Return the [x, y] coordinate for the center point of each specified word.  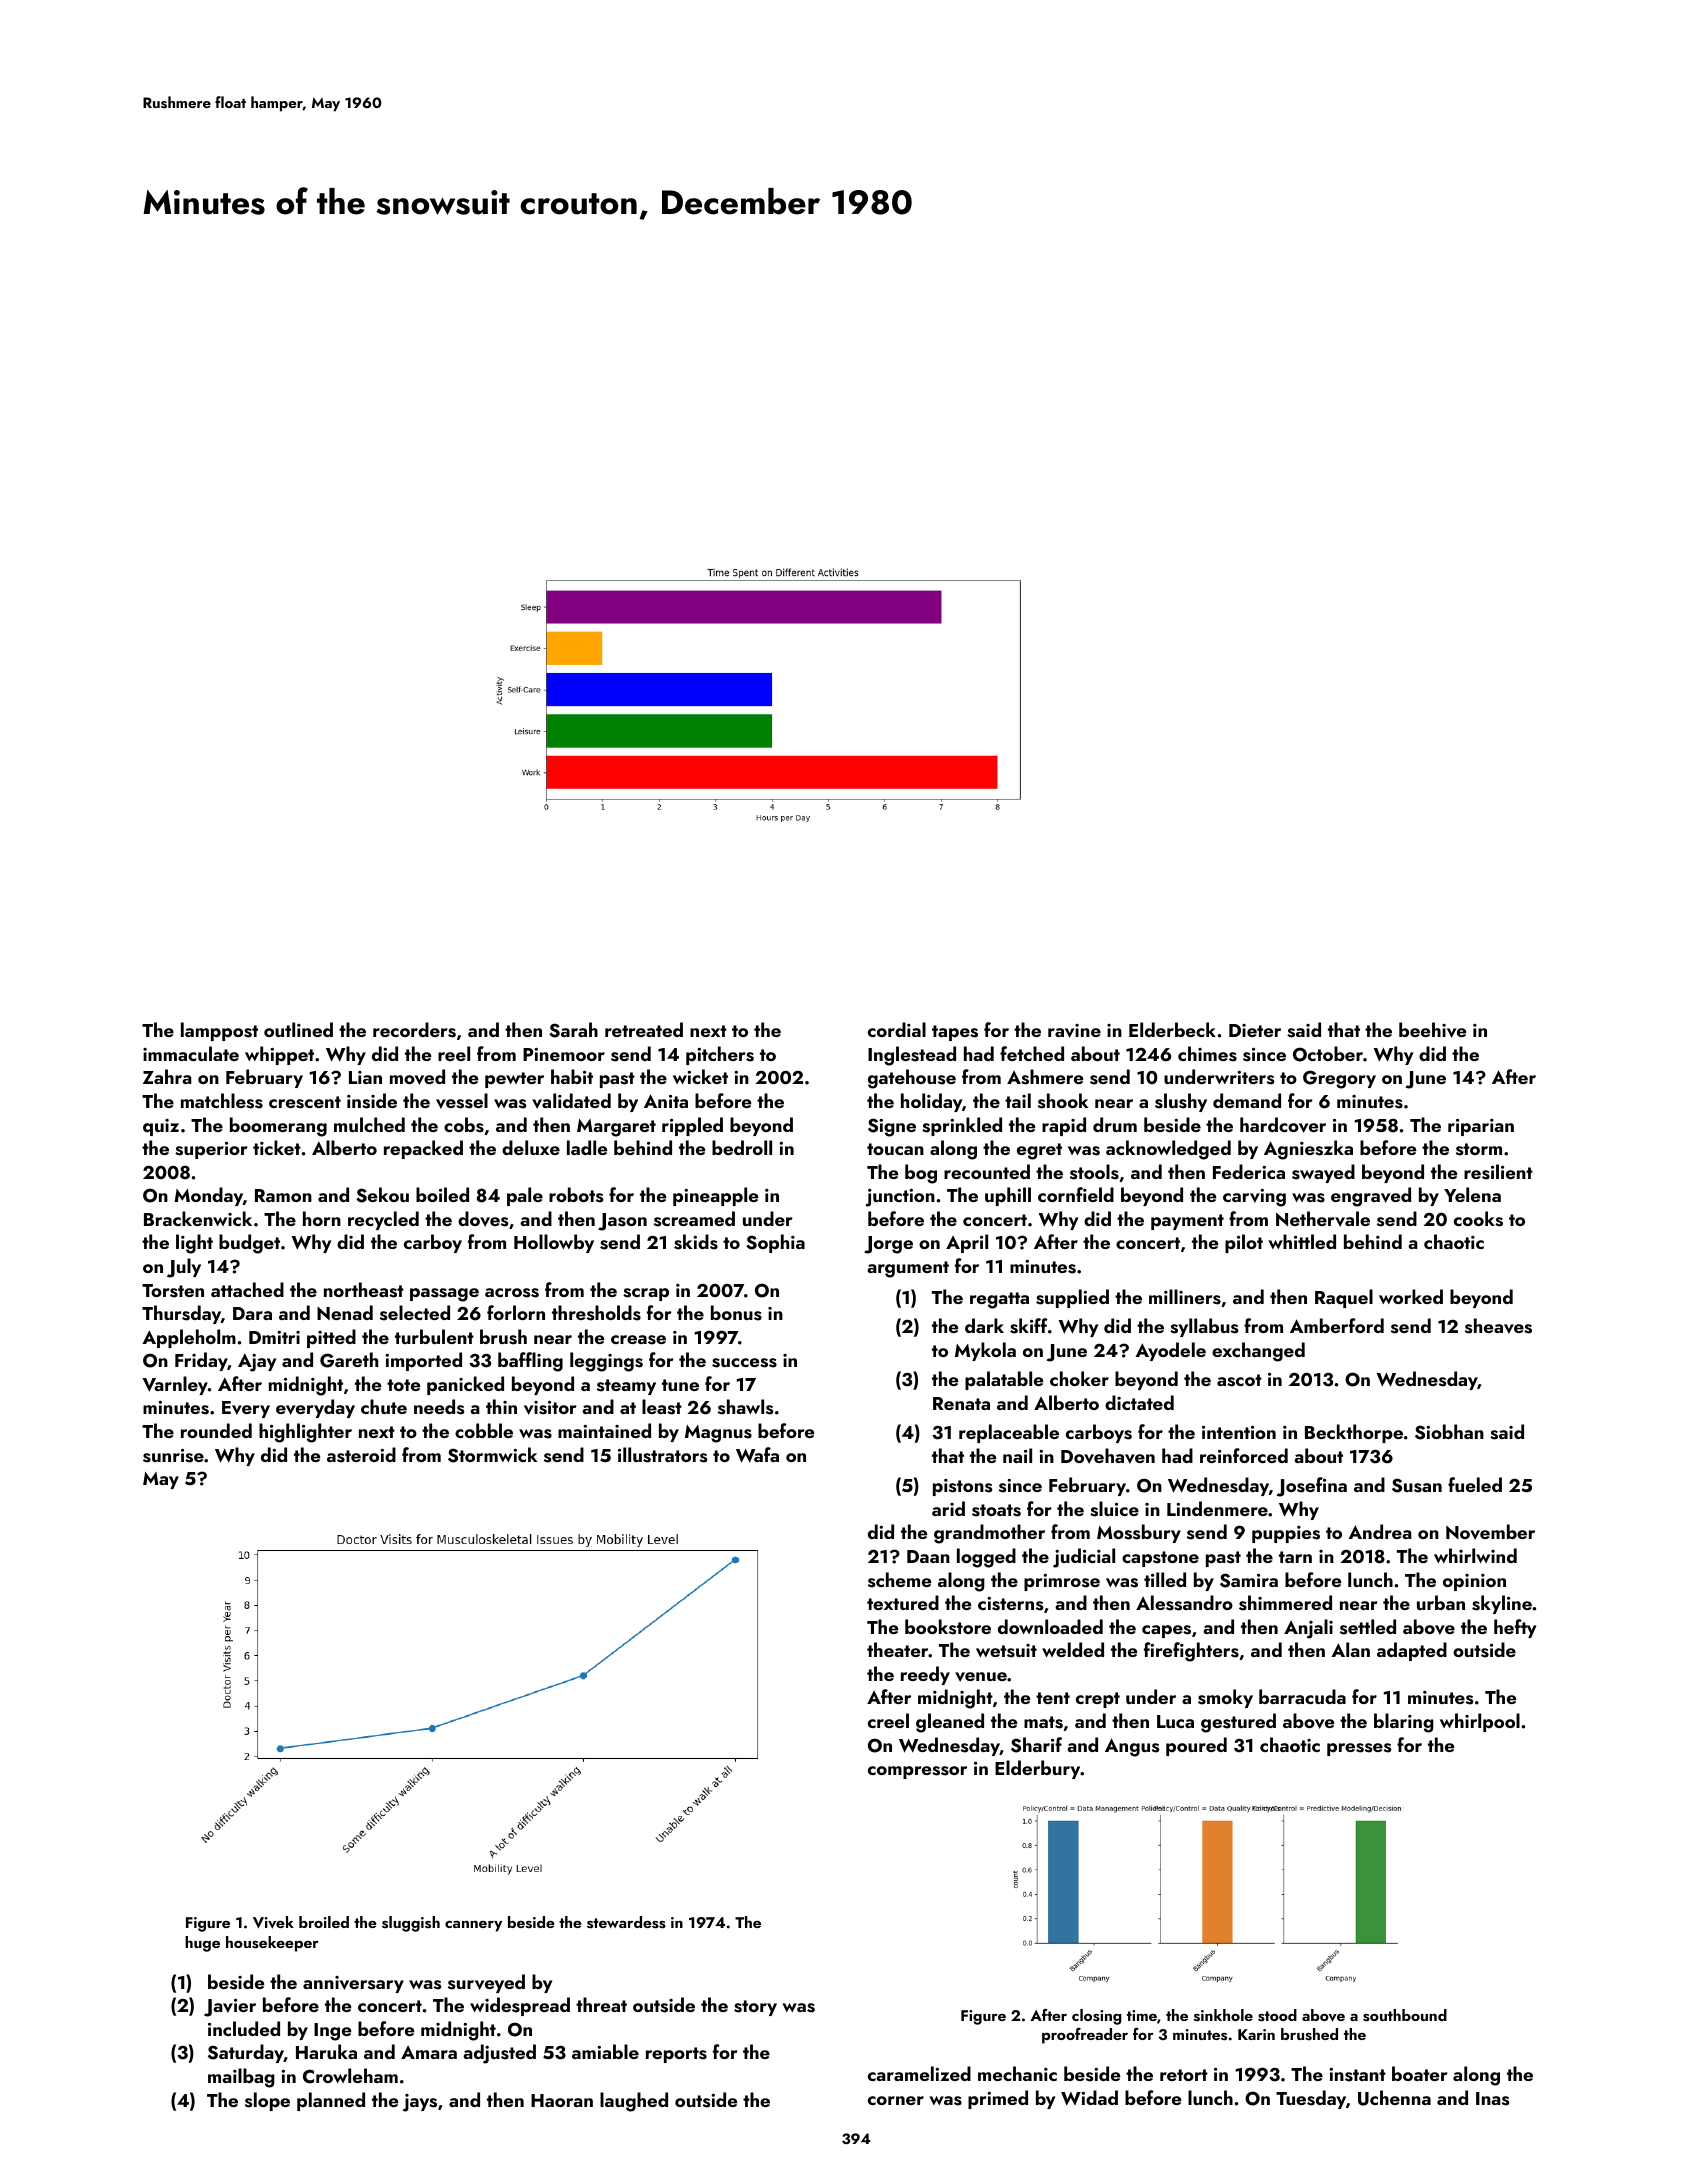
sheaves [1498, 1326]
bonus [736, 1313]
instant [1357, 2075]
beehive [1432, 1030]
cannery [473, 1926]
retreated [644, 1029]
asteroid [361, 1455]
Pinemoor [564, 1054]
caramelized [919, 2073]
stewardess [626, 1922]
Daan [928, 1556]
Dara [252, 1313]
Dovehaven [1108, 1456]
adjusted [499, 2054]
